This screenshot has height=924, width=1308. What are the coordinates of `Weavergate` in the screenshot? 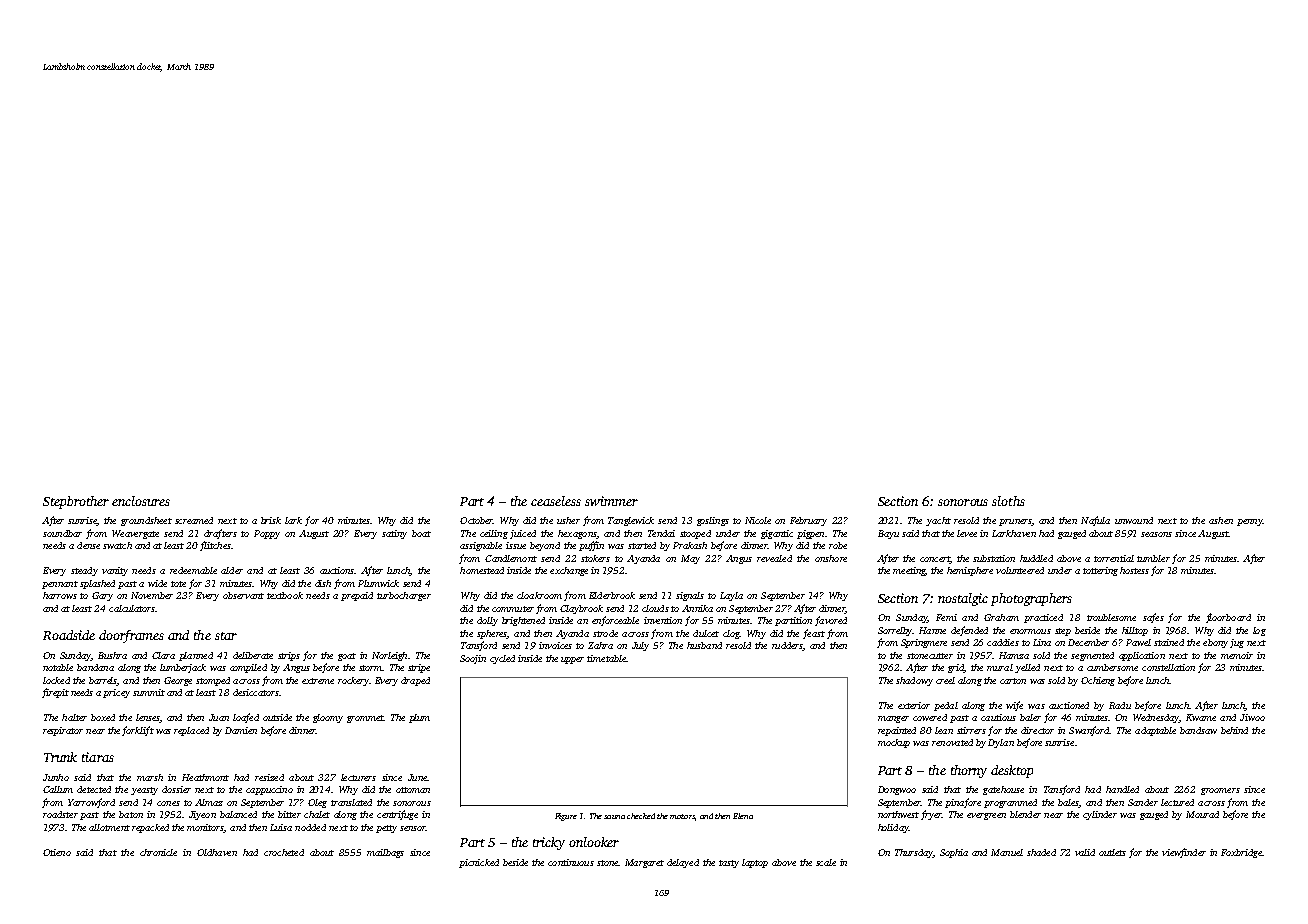 It's located at (135, 534).
